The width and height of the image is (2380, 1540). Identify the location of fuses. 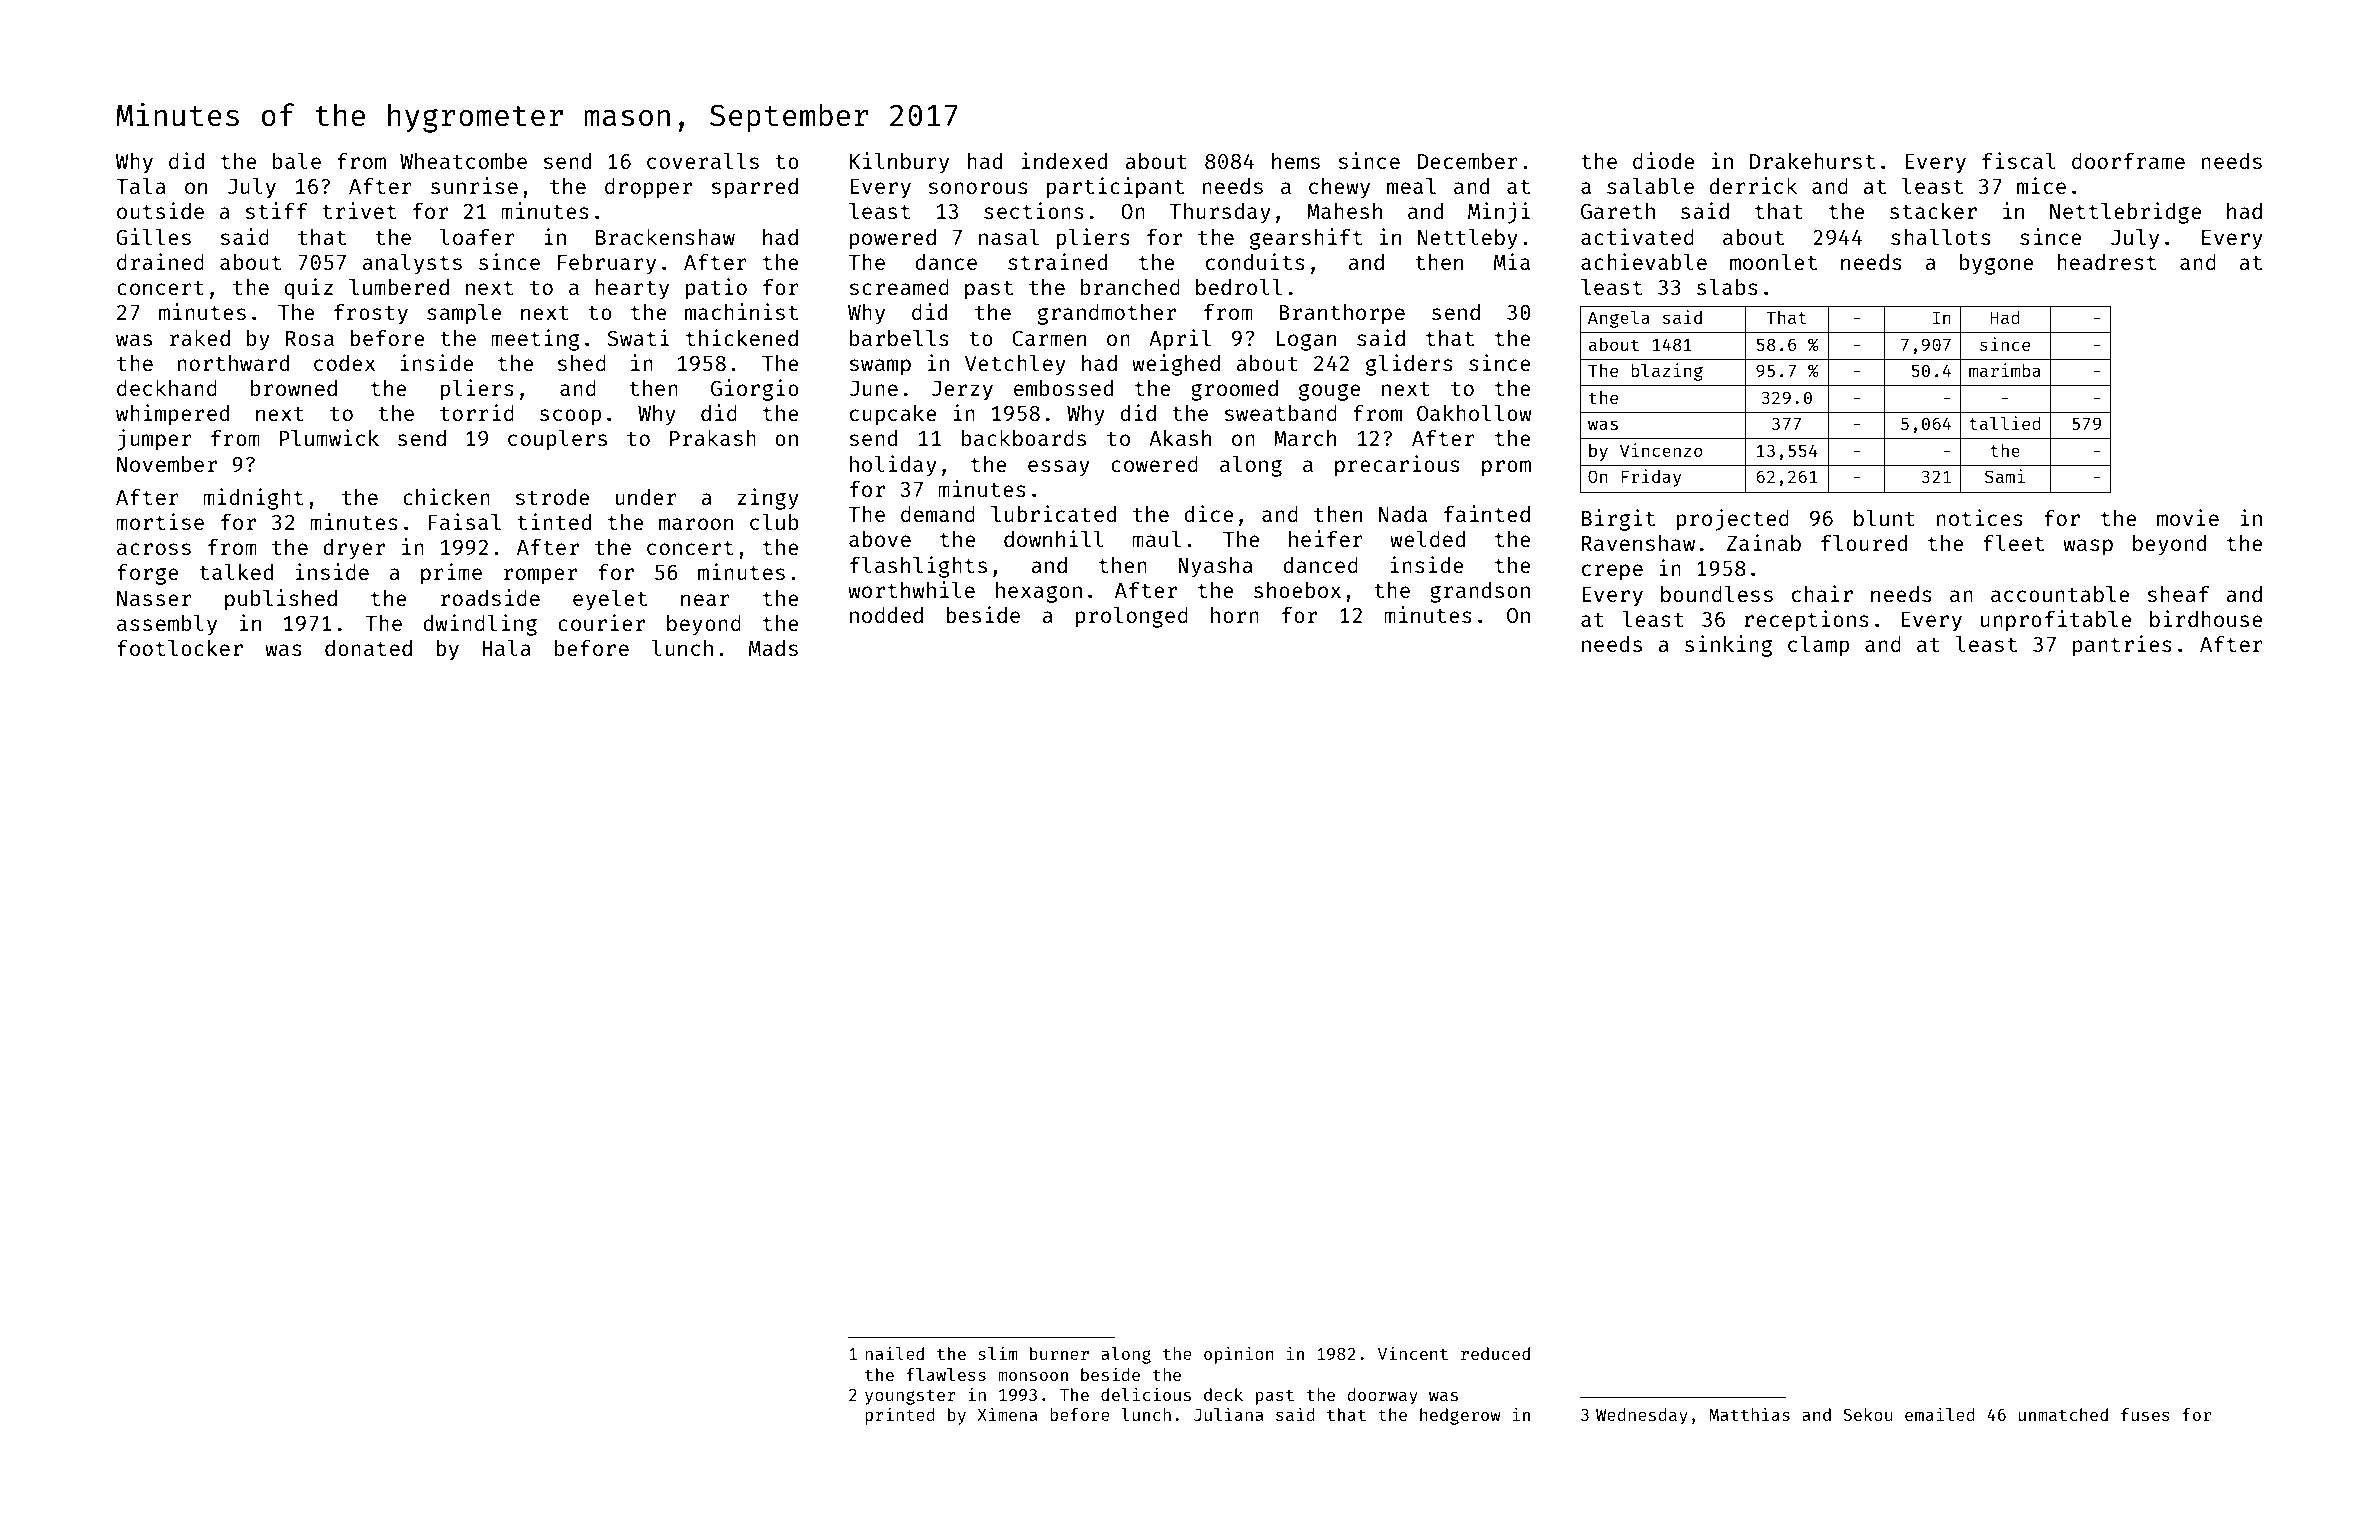
(2145, 1414).
